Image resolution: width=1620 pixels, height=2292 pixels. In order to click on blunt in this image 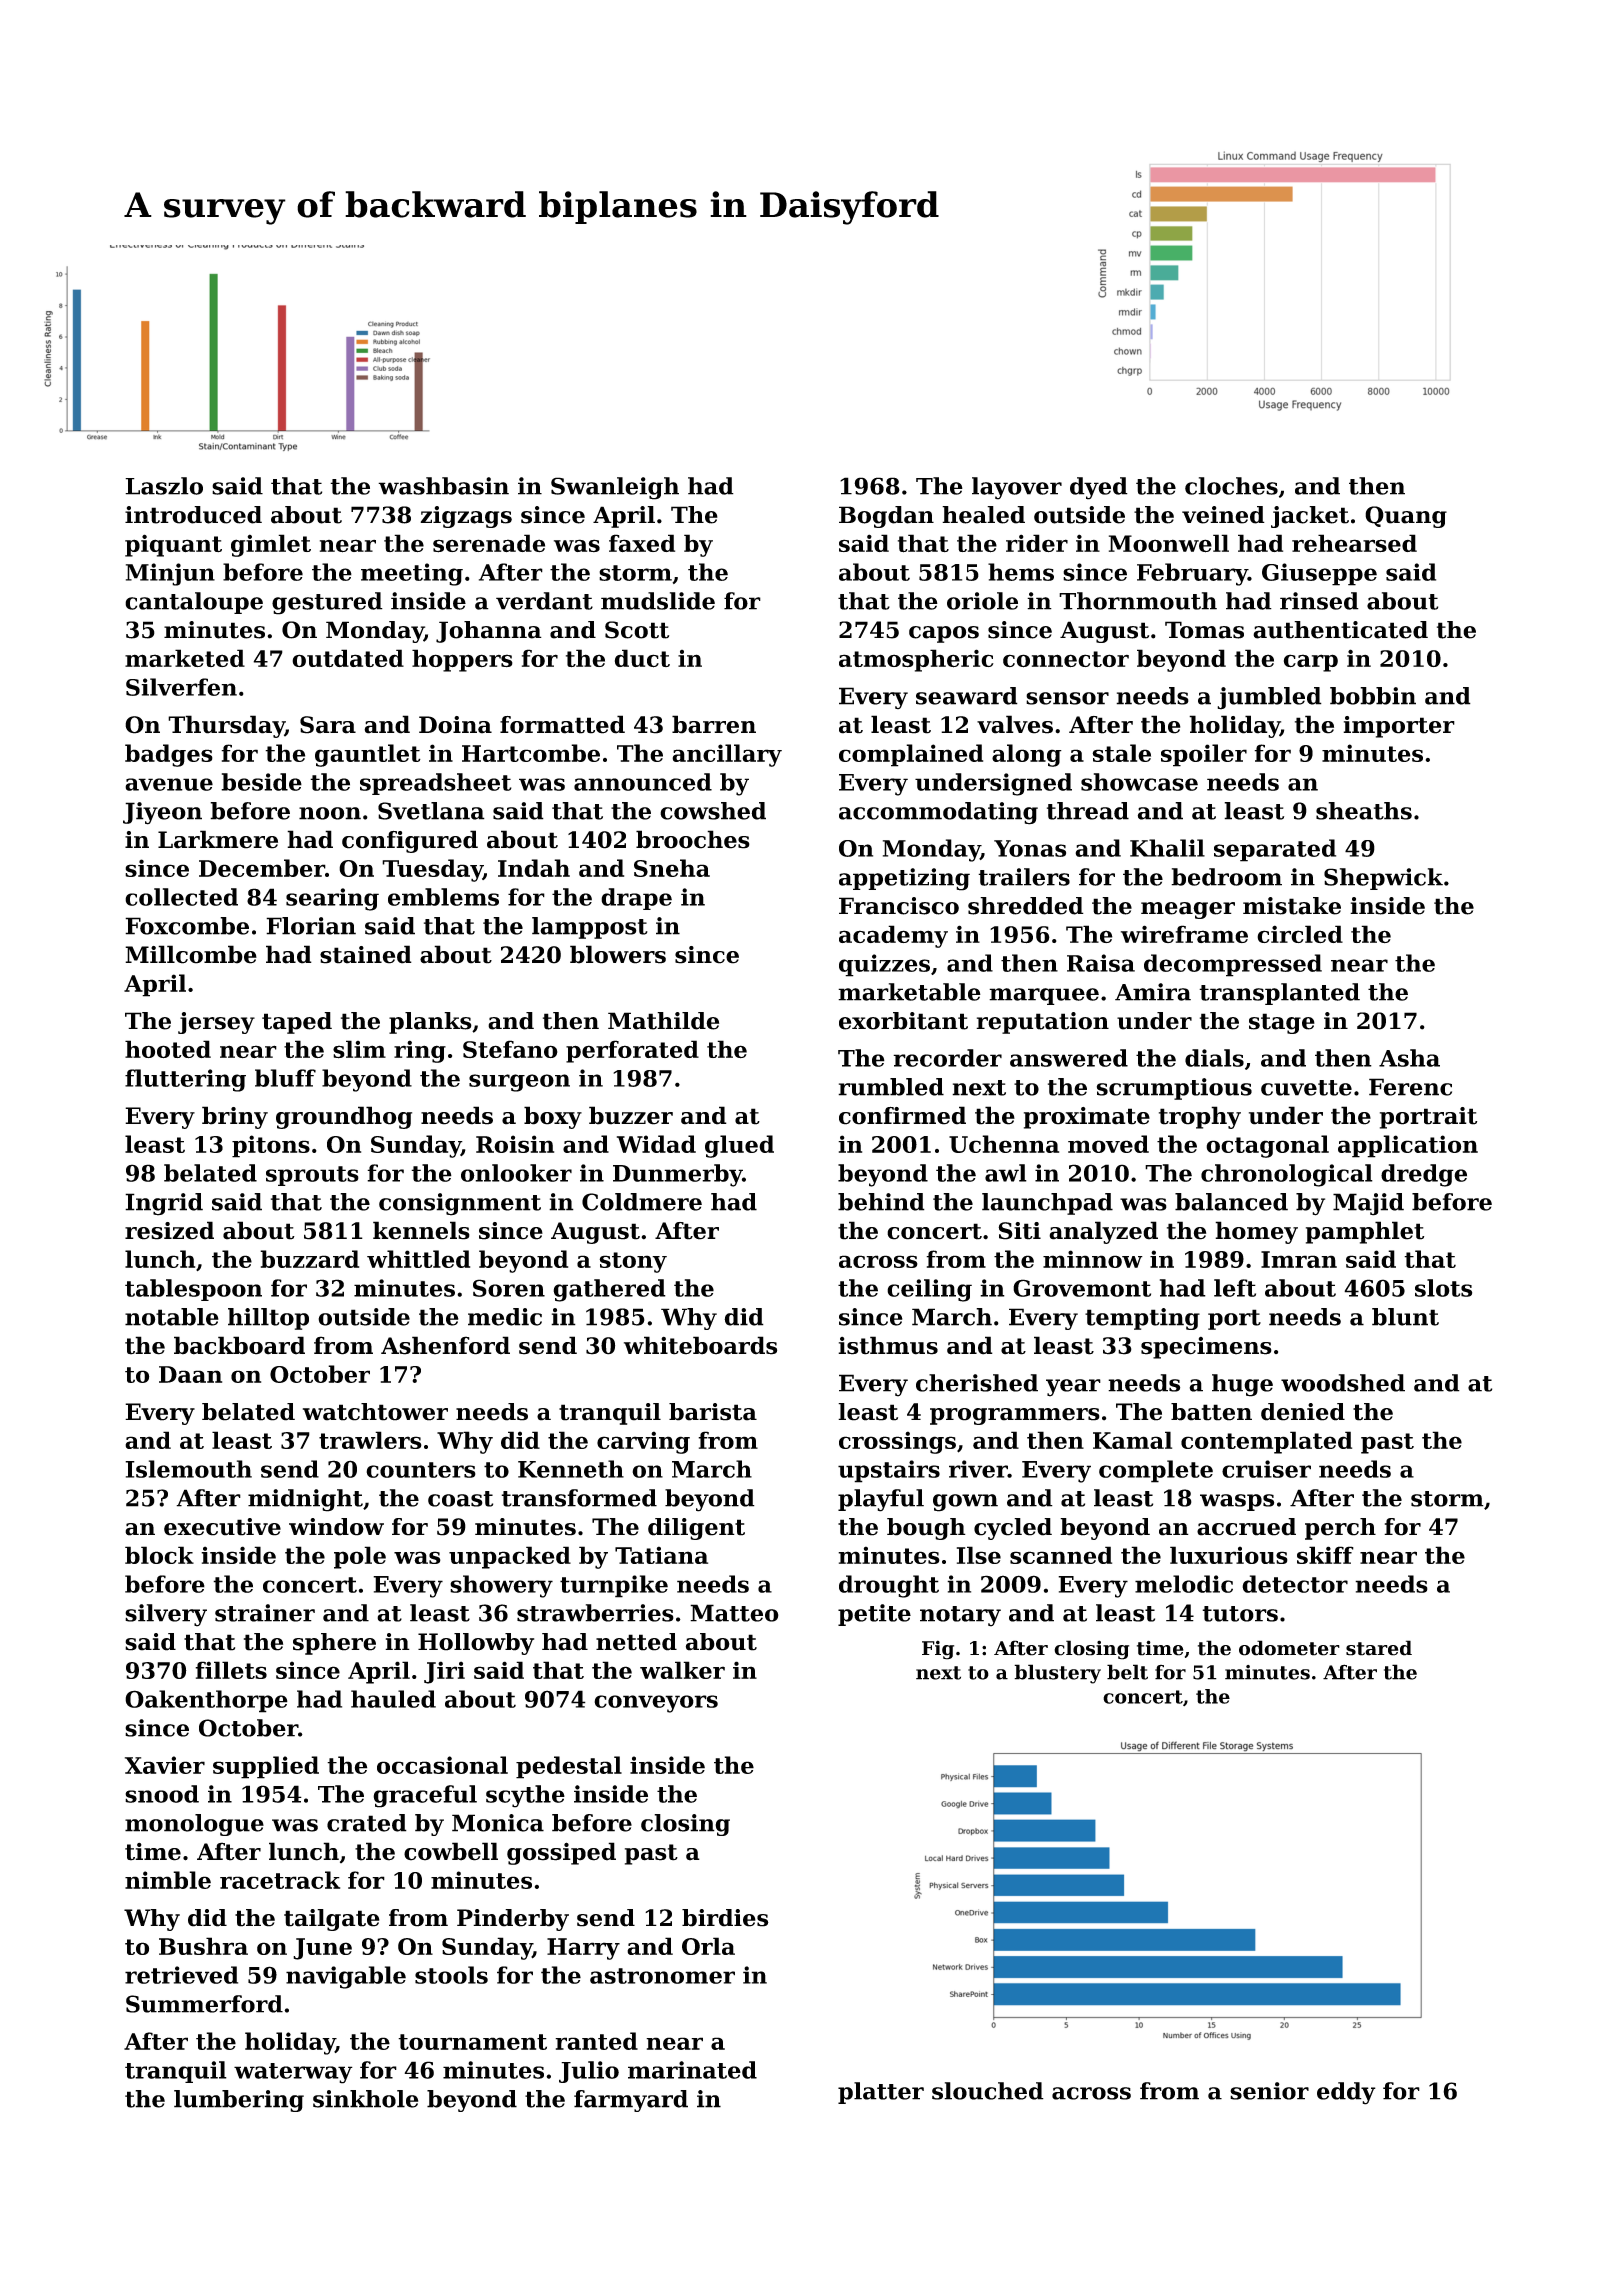, I will do `click(1405, 1317)`.
